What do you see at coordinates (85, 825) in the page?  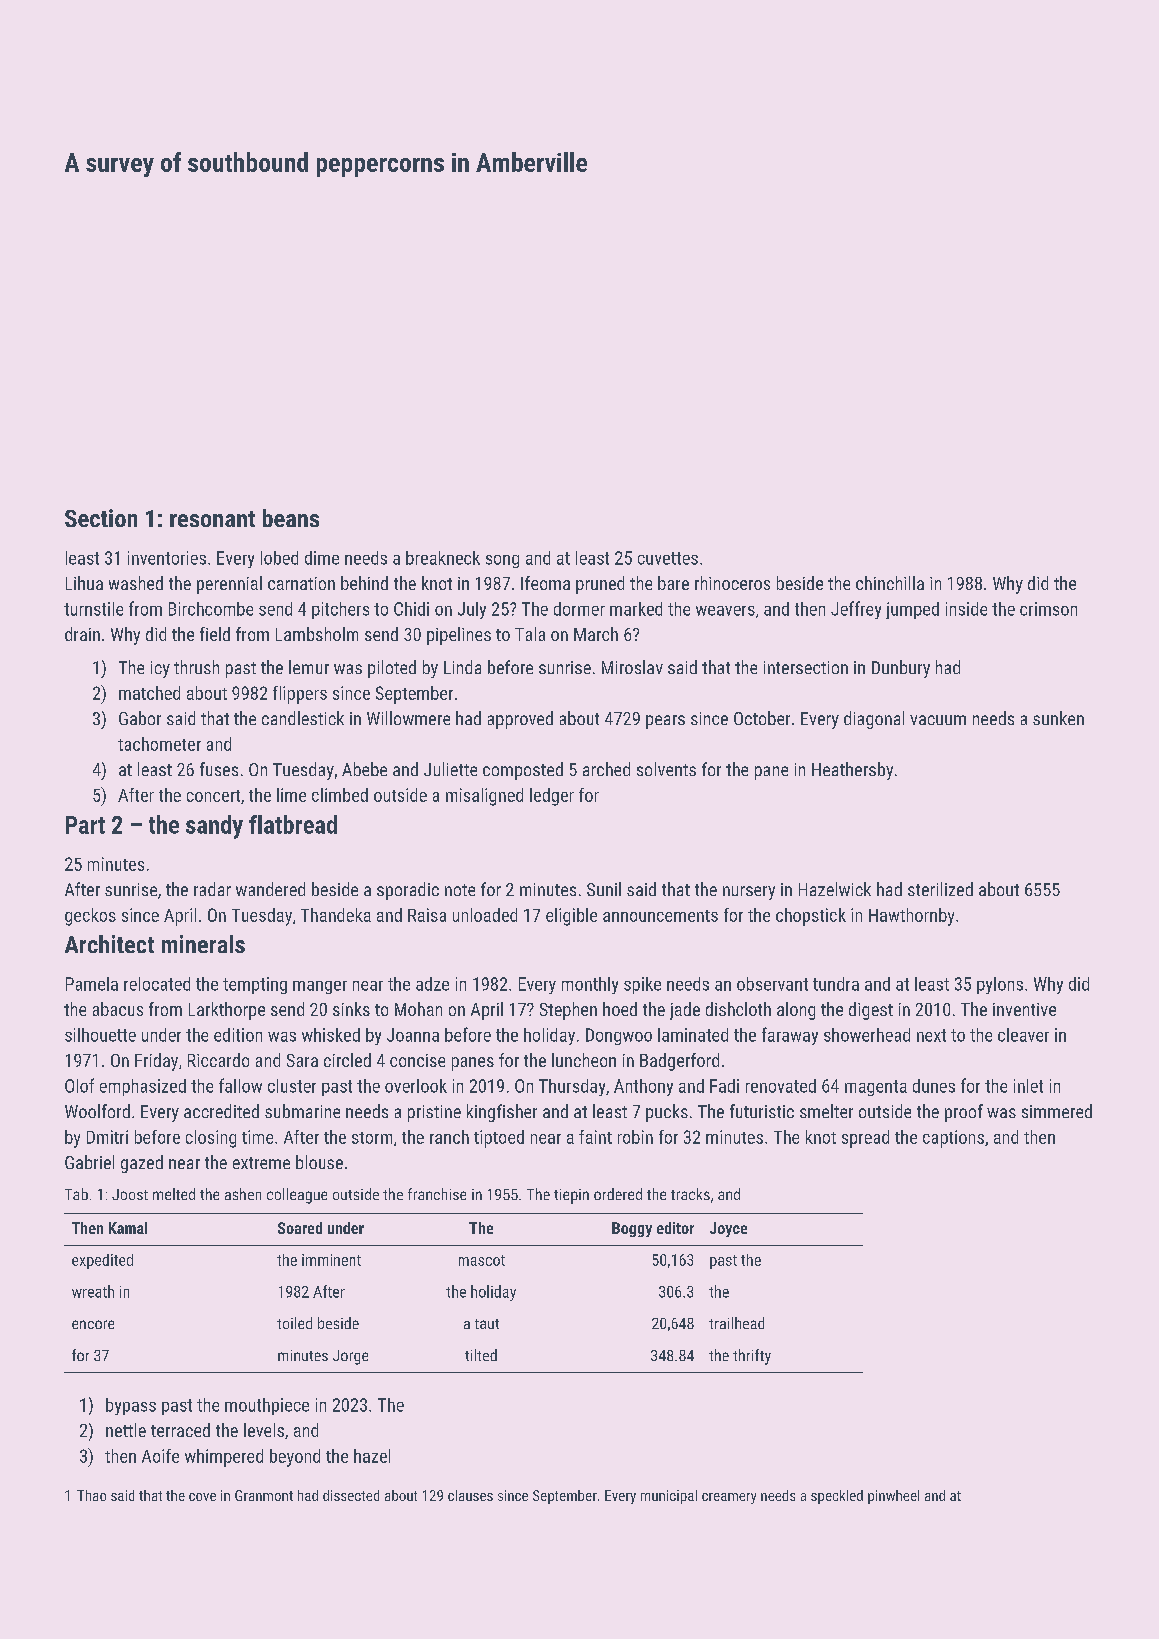 I see `Part` at bounding box center [85, 825].
